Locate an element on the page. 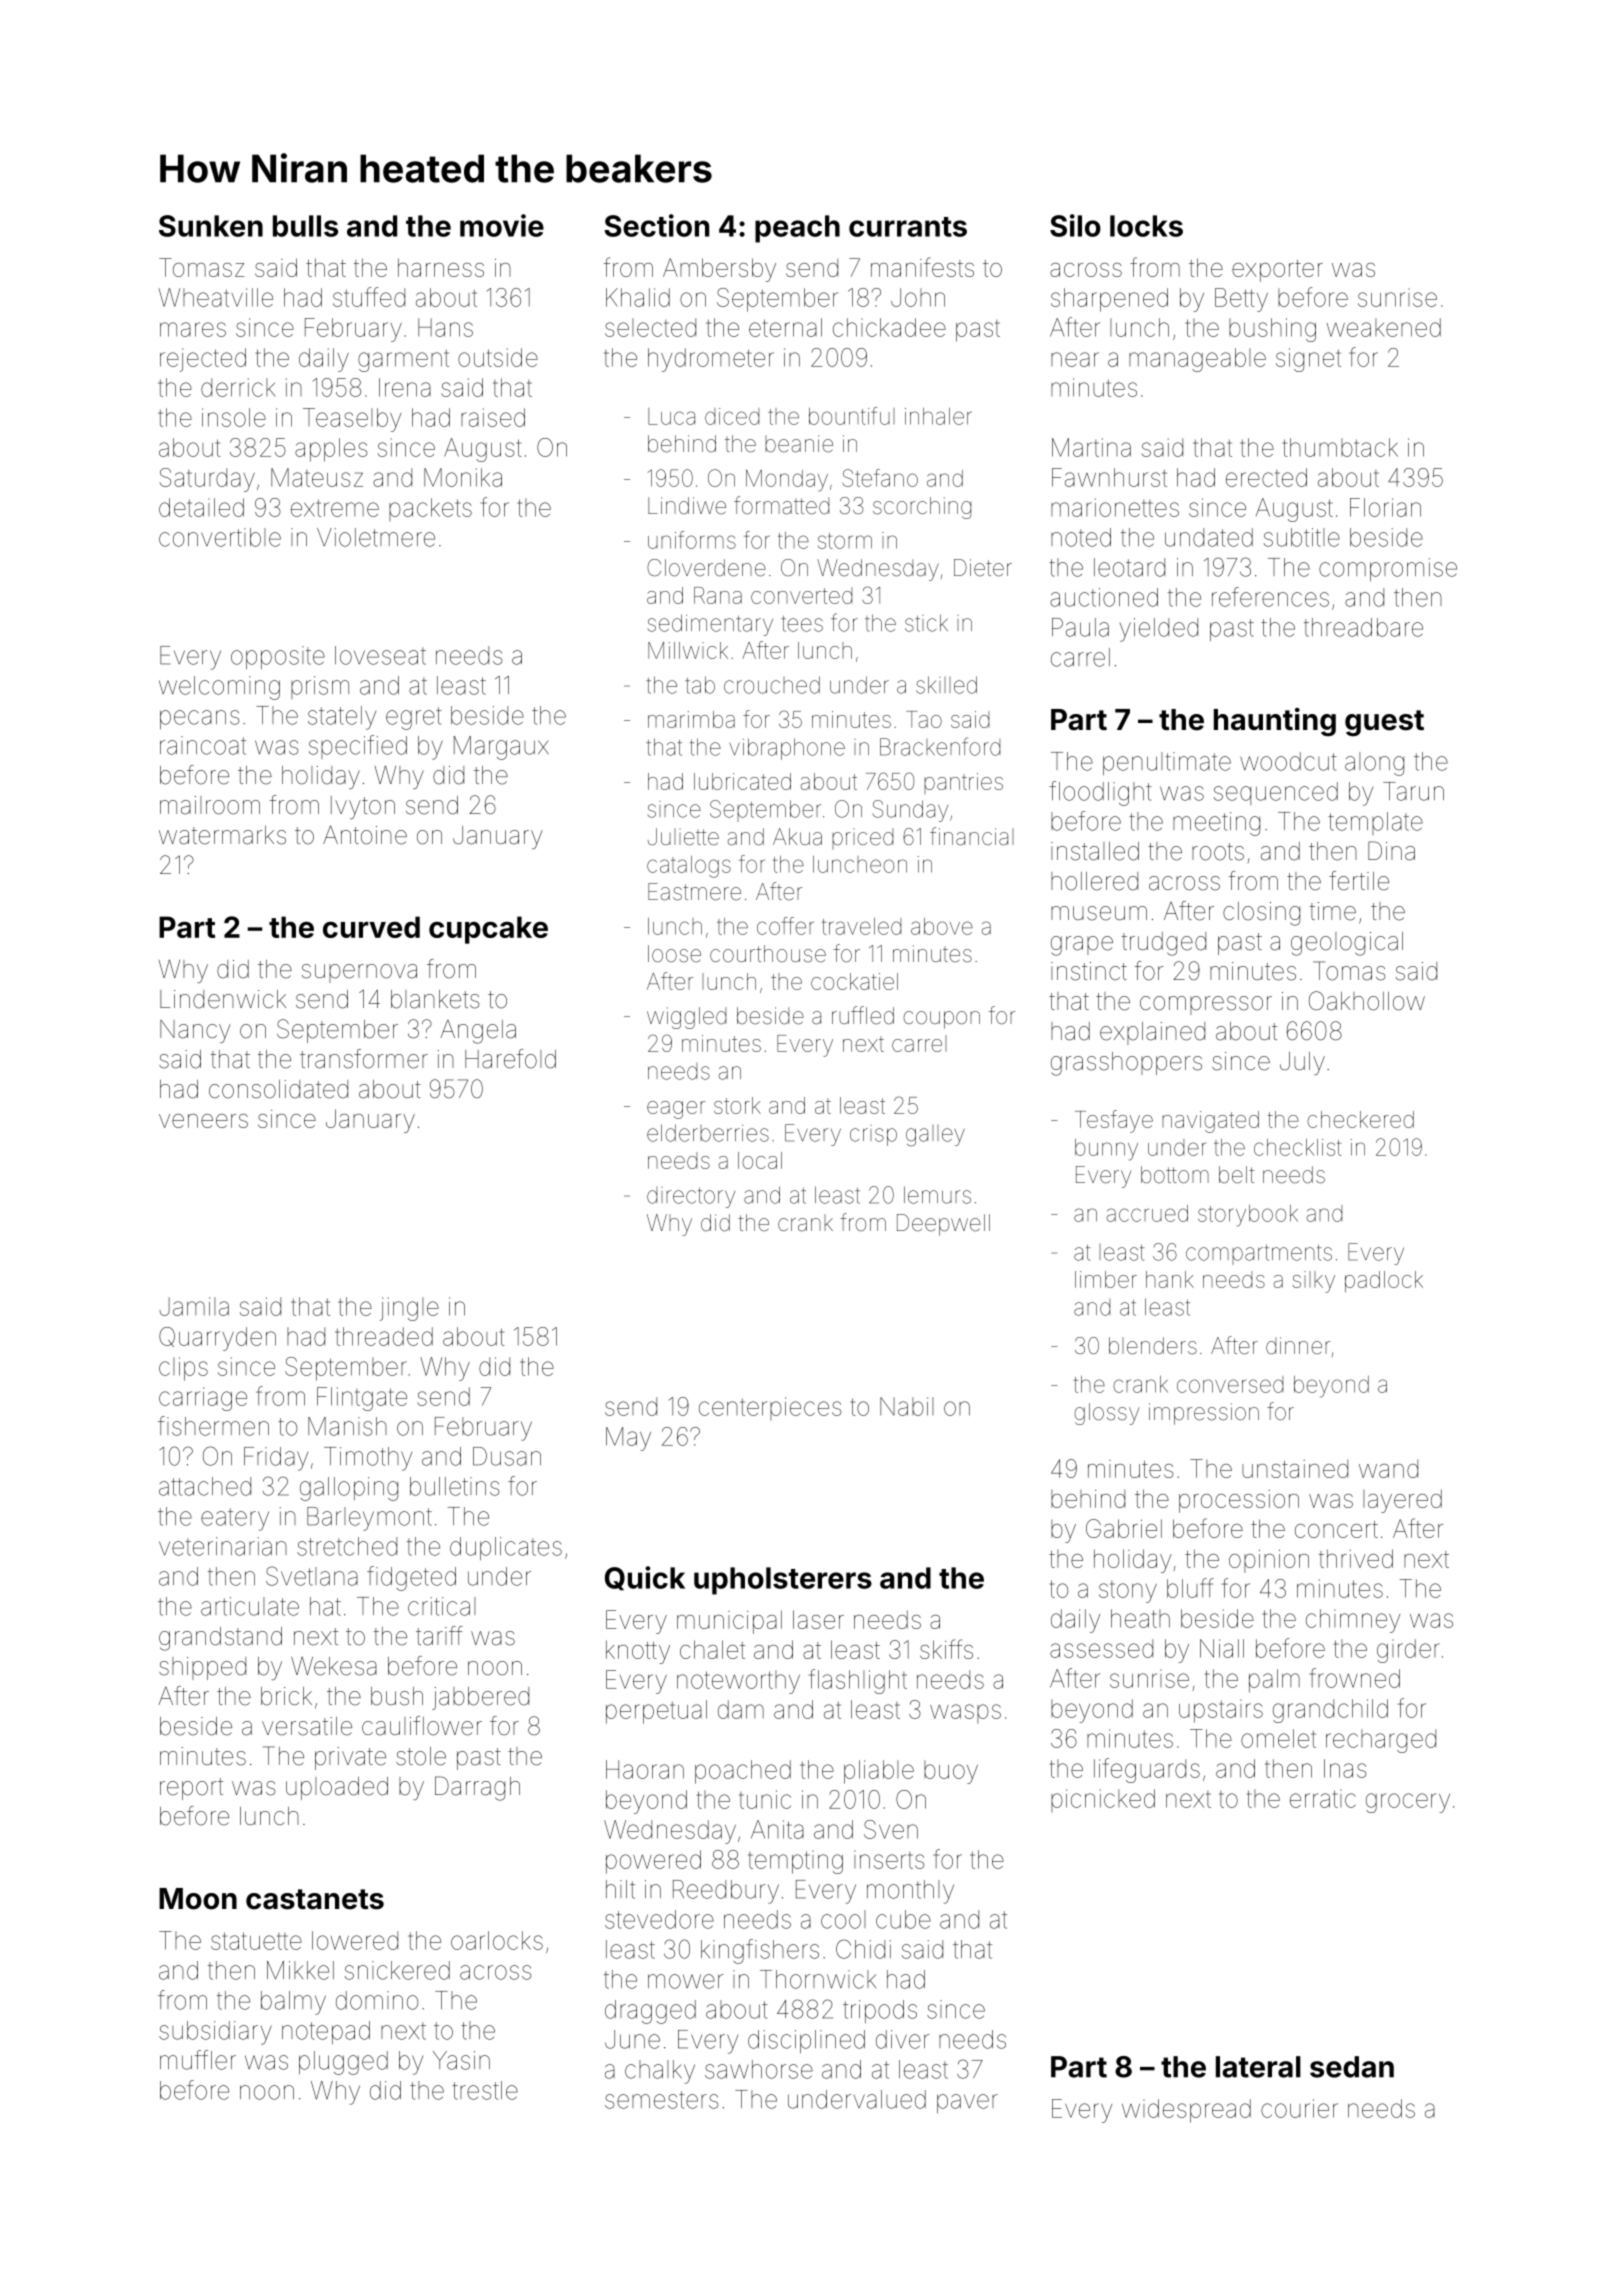 Image resolution: width=1620 pixels, height=2292 pixels. grocery is located at coordinates (1408, 1803).
